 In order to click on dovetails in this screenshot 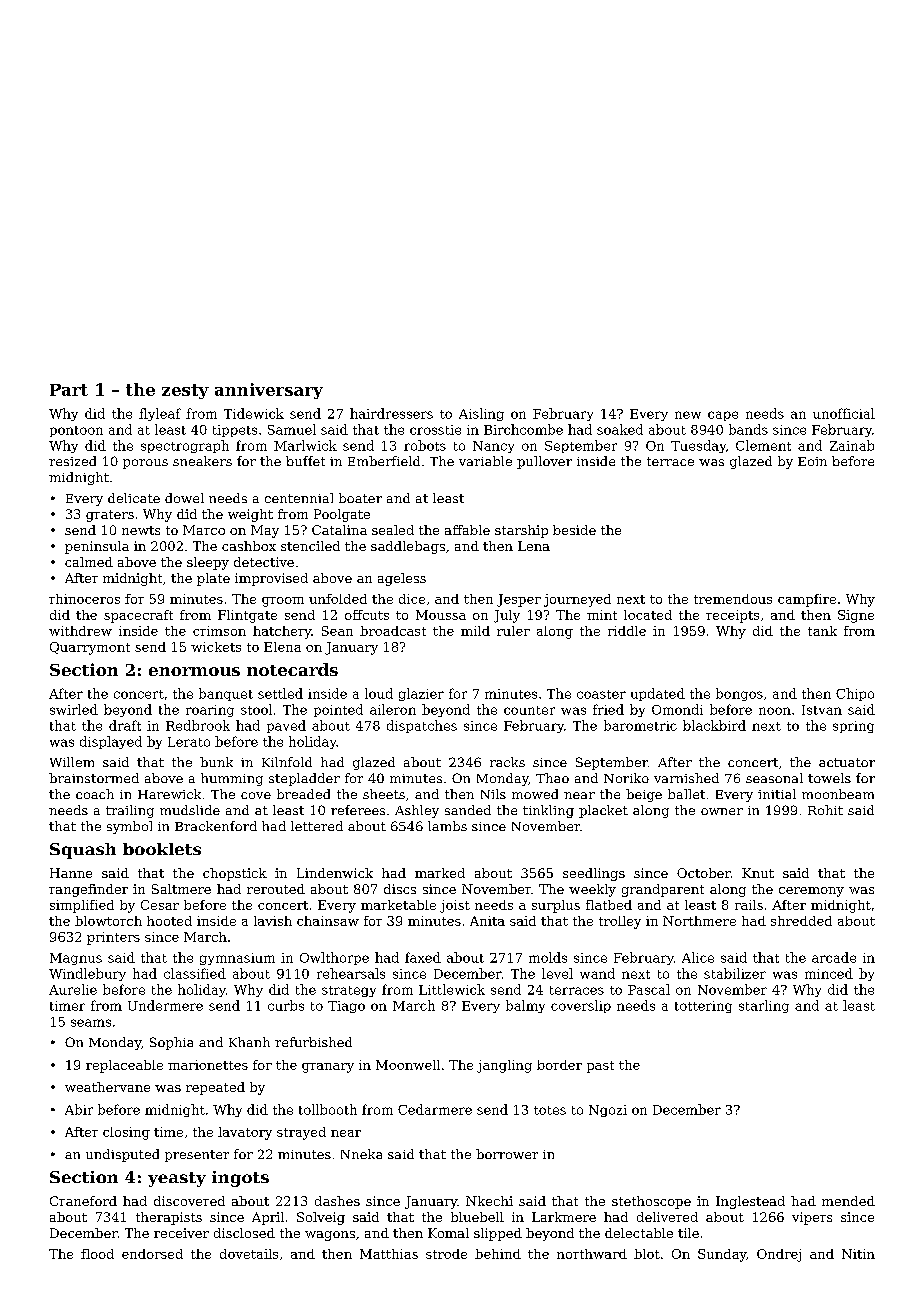, I will do `click(249, 1254)`.
